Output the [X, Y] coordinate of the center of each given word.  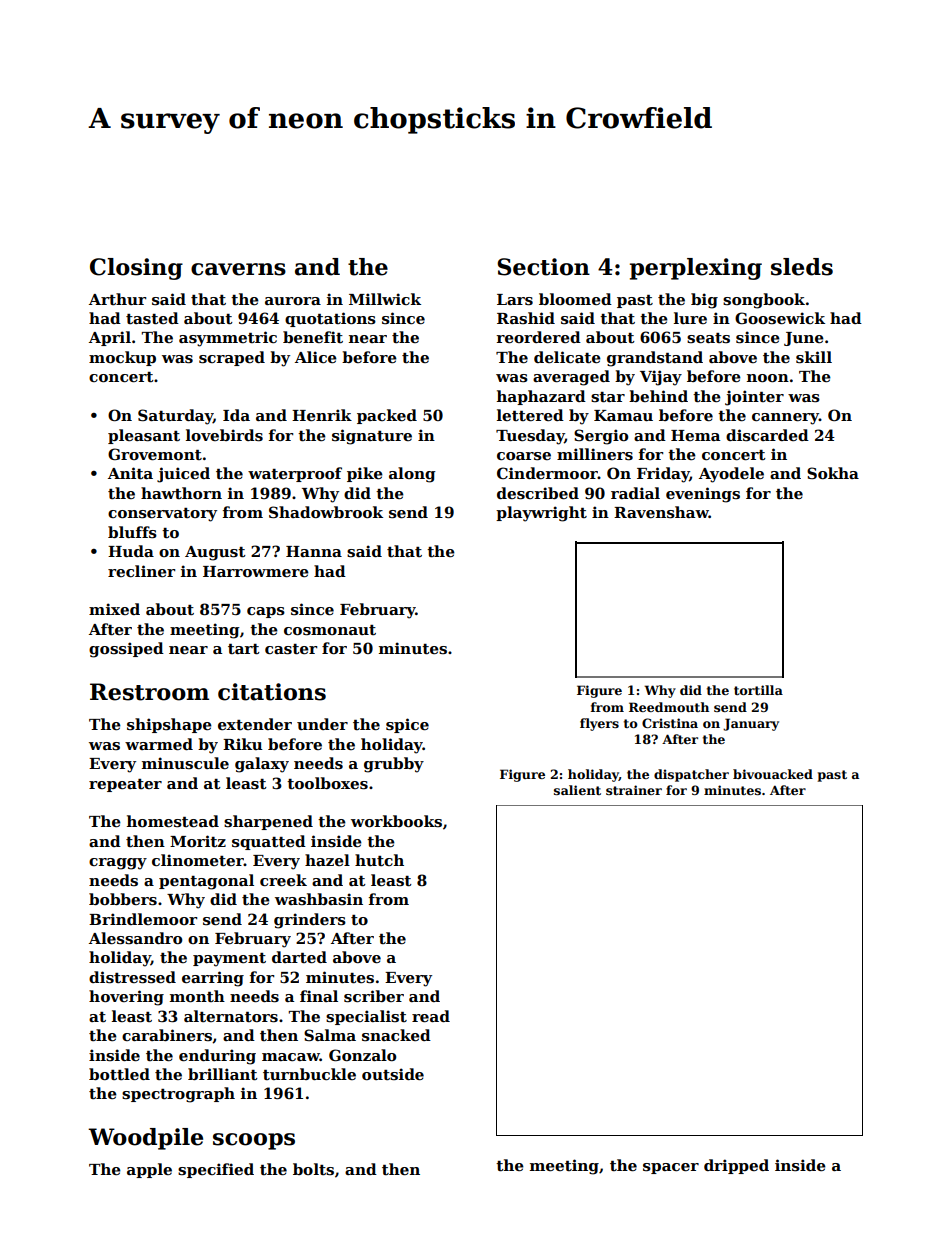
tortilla [758, 690]
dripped [736, 1166]
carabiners [167, 1035]
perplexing [696, 269]
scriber [374, 996]
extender [255, 724]
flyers [599, 724]
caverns [238, 269]
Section [543, 267]
